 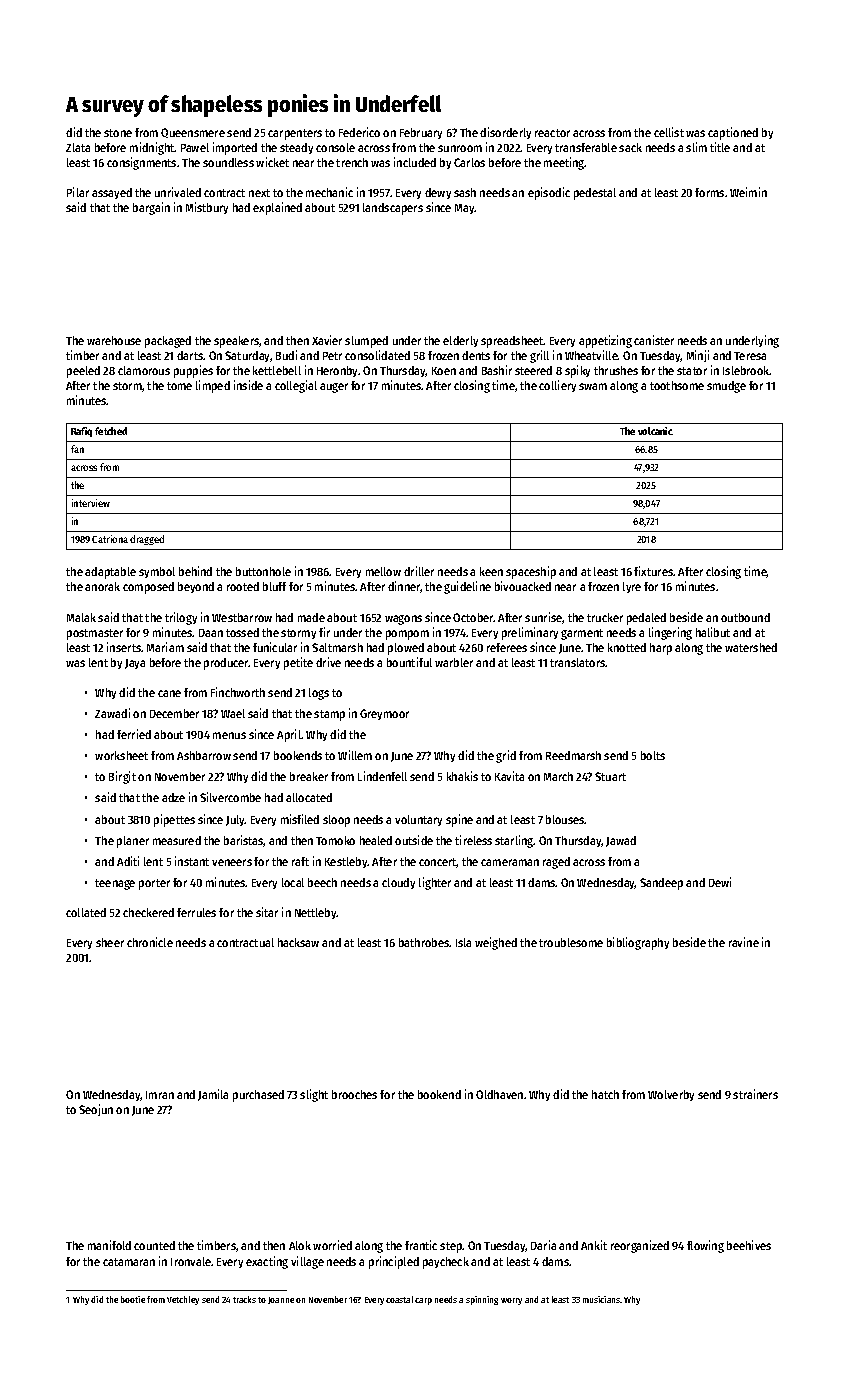 I want to click on consignments, so click(x=141, y=163).
